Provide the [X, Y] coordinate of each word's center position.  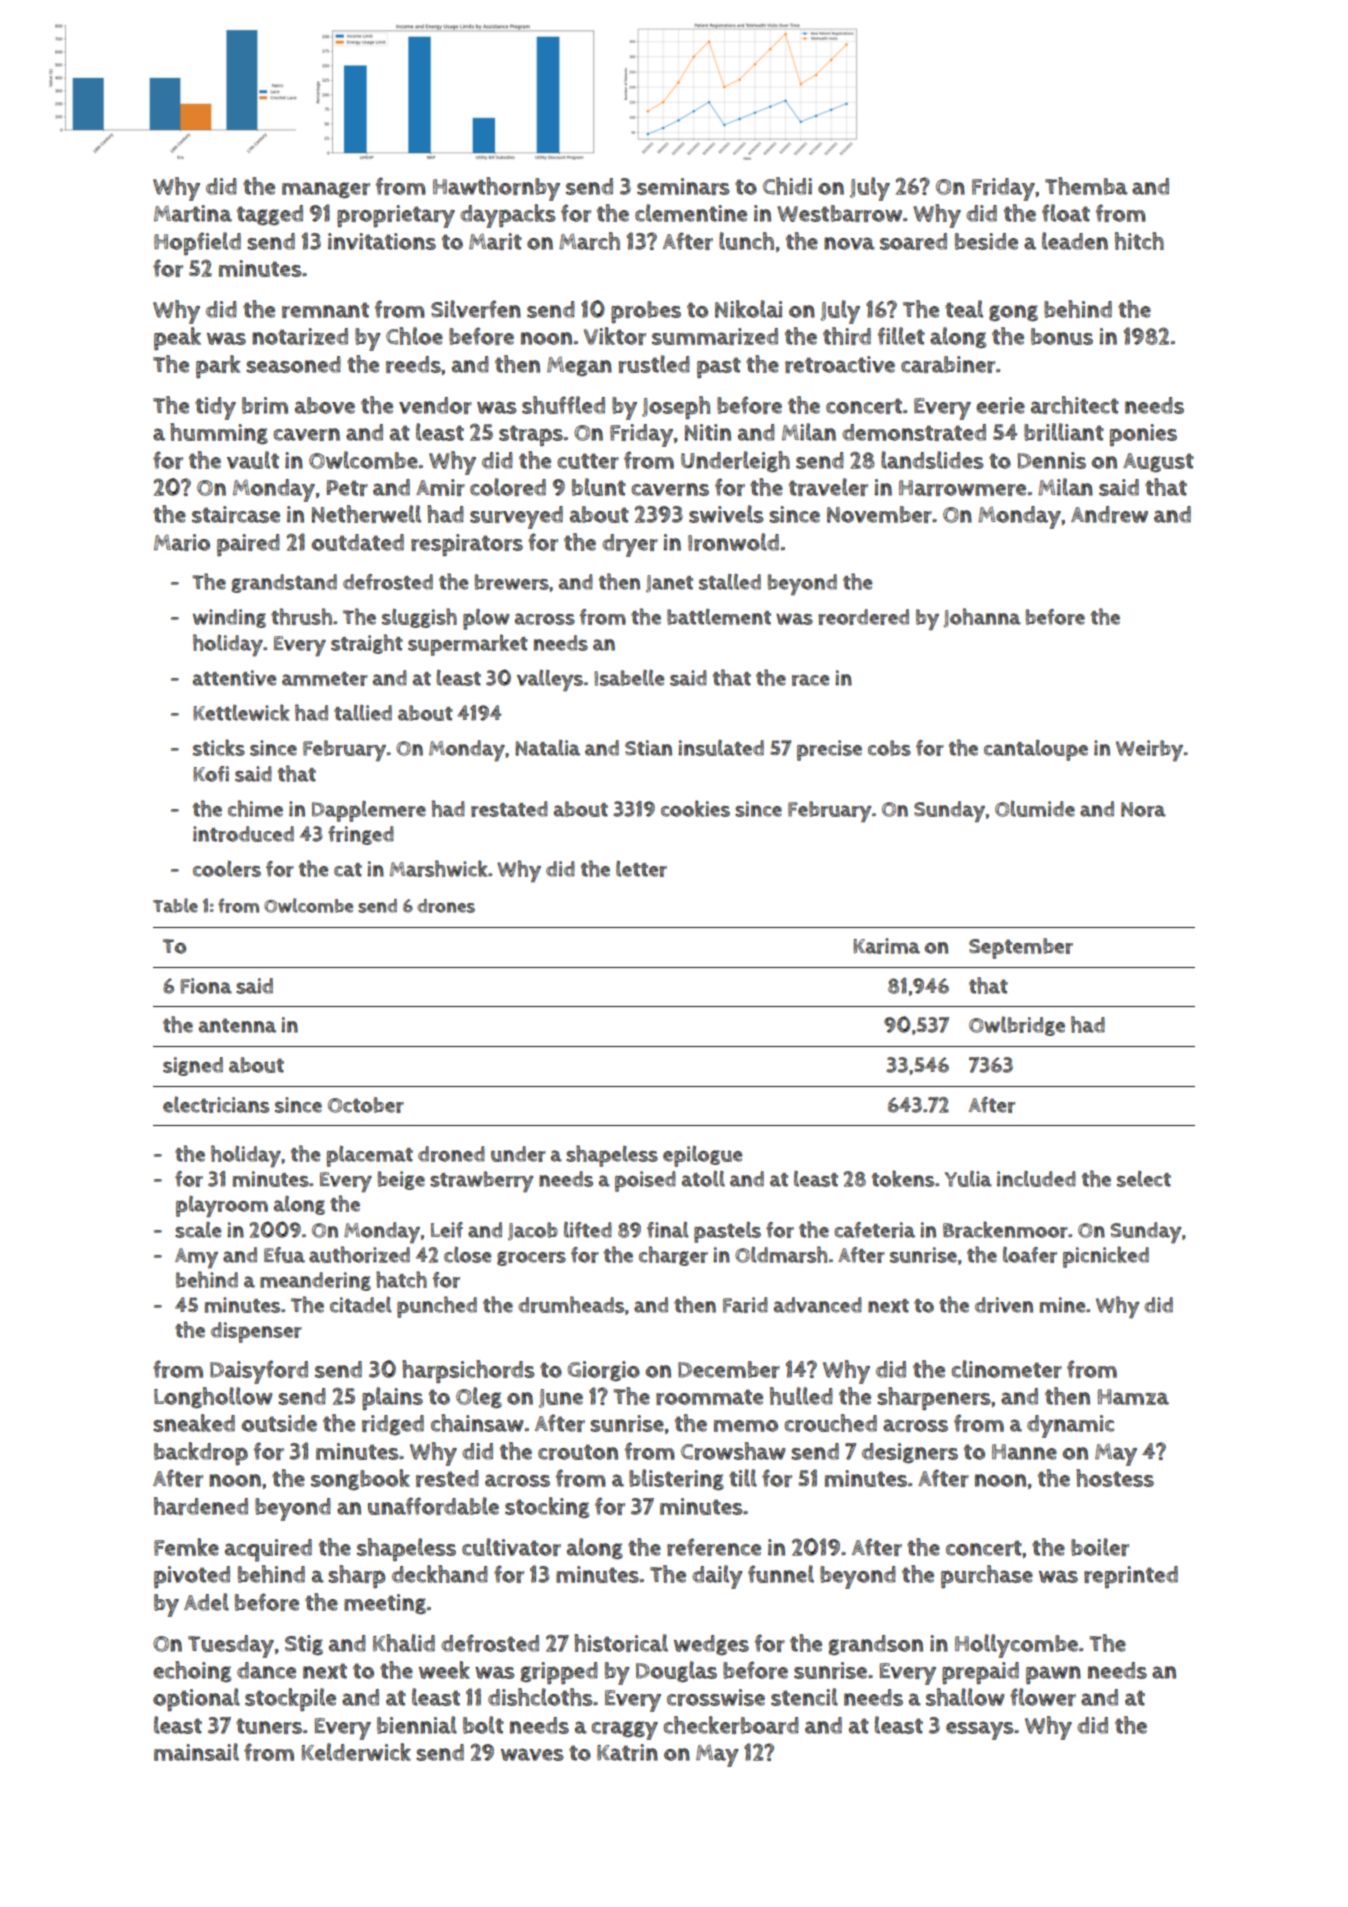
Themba [1086, 186]
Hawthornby [496, 189]
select [1144, 1179]
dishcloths [540, 1697]
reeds [413, 364]
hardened [201, 1506]
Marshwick [439, 868]
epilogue [703, 1156]
